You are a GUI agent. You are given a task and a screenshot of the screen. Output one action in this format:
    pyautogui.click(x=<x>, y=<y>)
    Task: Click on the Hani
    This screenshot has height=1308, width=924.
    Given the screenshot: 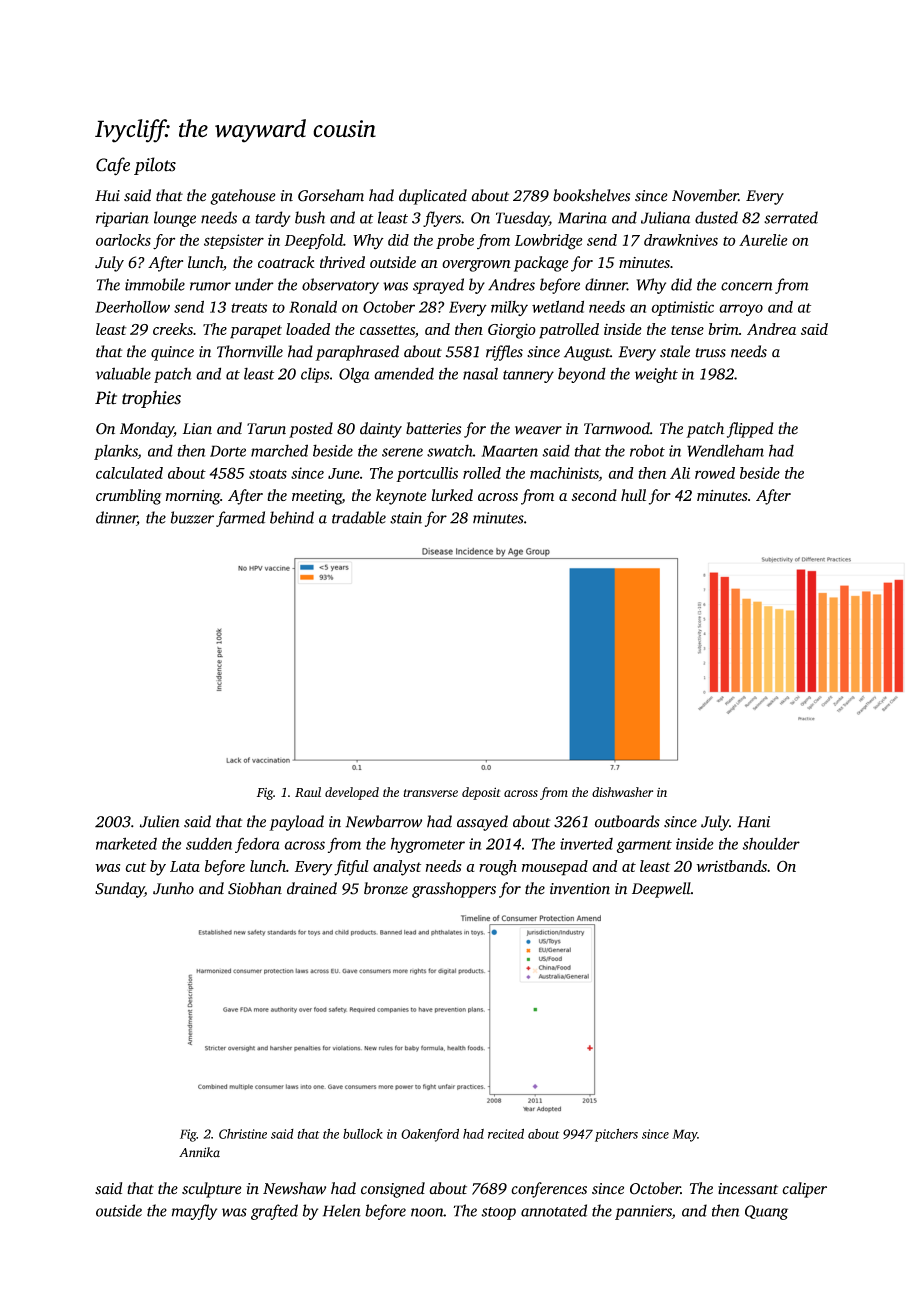 What is the action you would take?
    pyautogui.click(x=753, y=822)
